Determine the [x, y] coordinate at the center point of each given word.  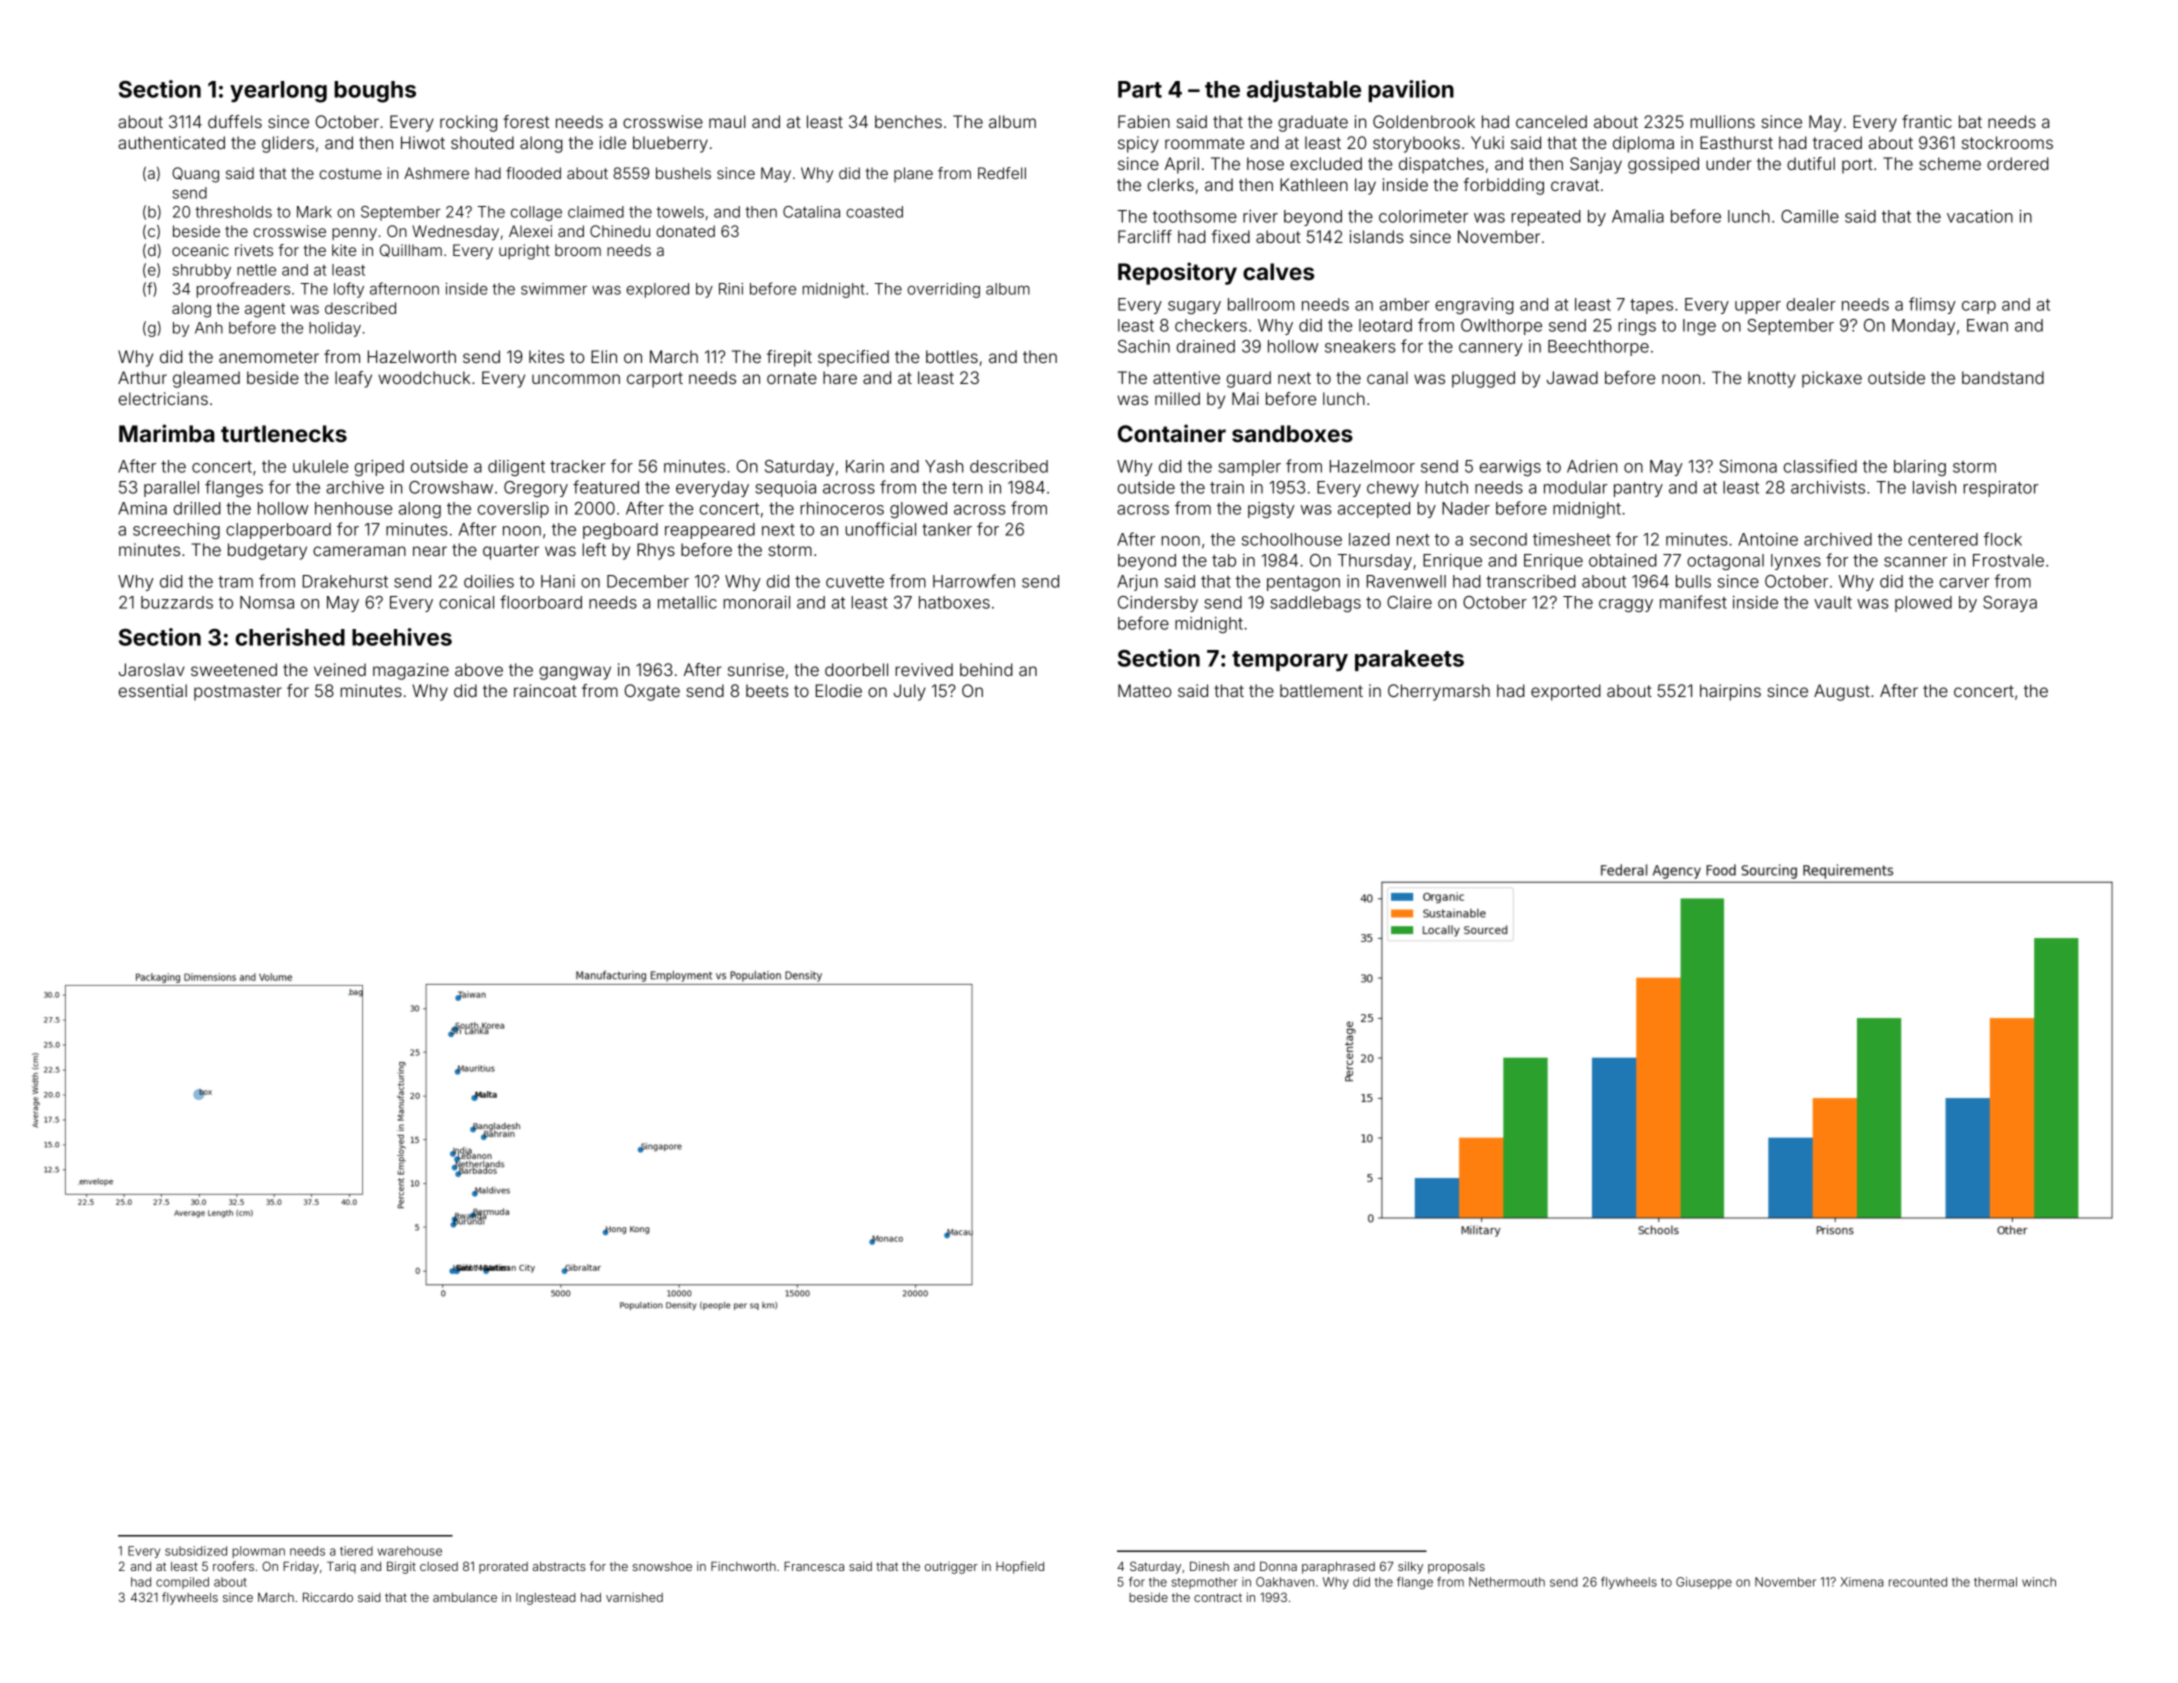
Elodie [839, 690]
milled [1177, 398]
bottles [952, 356]
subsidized [196, 1551]
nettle [256, 270]
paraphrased [1338, 1568]
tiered [356, 1551]
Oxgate [652, 692]
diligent [516, 468]
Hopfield [1020, 1567]
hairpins [1730, 692]
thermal [1995, 1582]
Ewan [1987, 325]
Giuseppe [1704, 1583]
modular [1576, 487]
